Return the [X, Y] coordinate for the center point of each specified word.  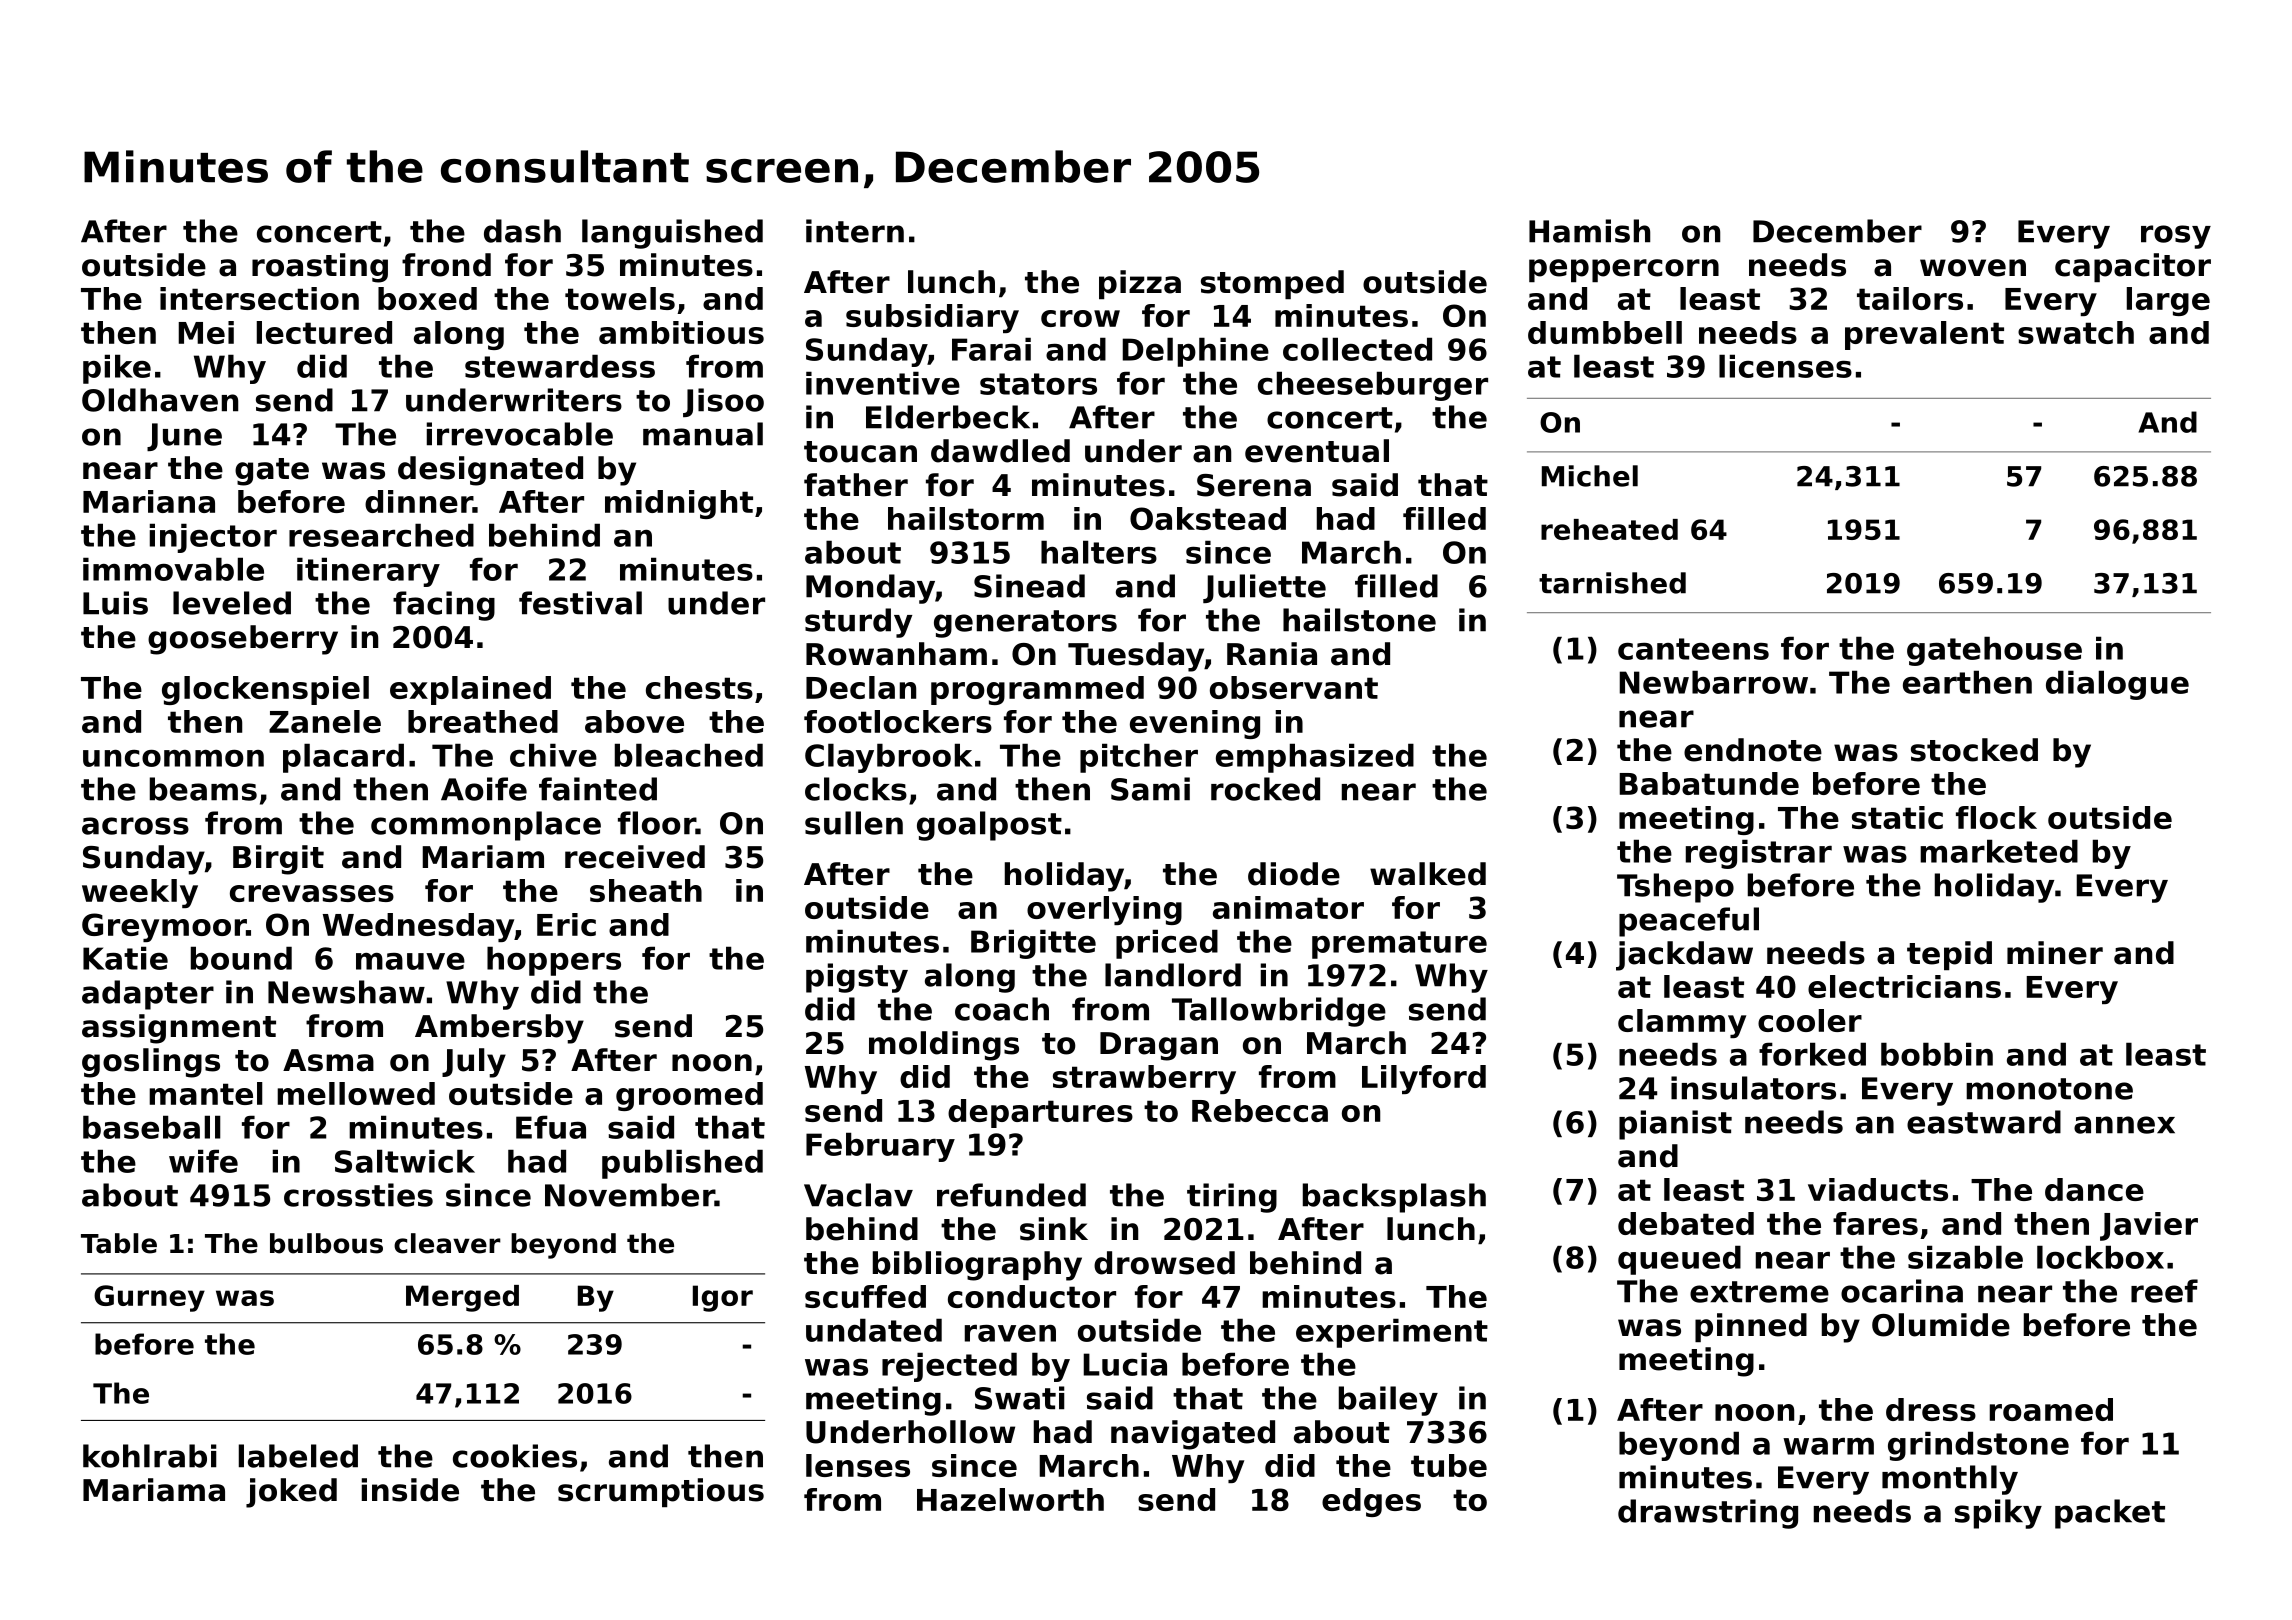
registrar [1759, 854]
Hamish [1589, 231]
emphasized [1315, 758]
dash [522, 231]
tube [1449, 1465]
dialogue [2117, 685]
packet [2110, 1514]
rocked [1265, 789]
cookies [515, 1456]
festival [580, 603]
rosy [2176, 237]
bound [241, 958]
